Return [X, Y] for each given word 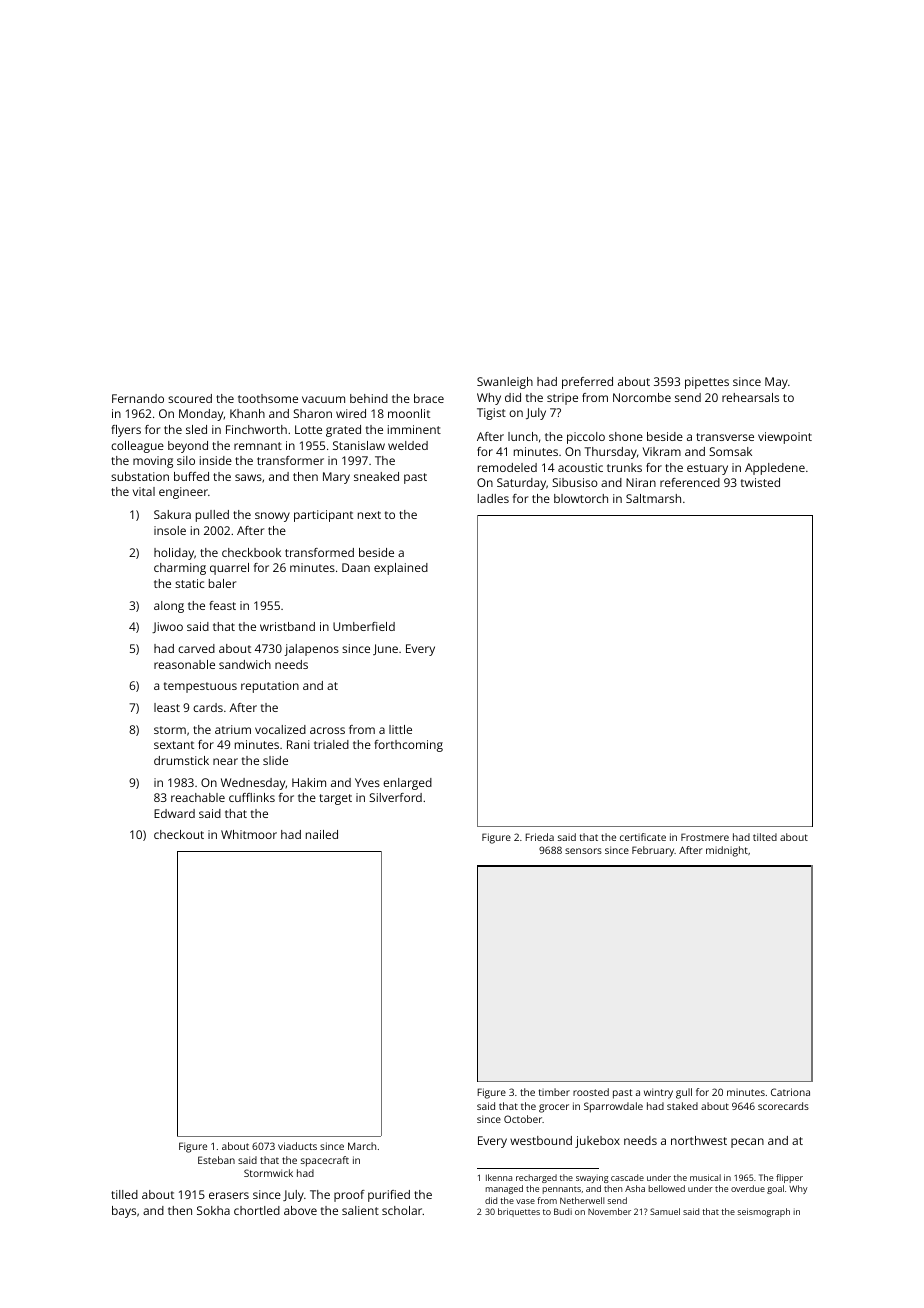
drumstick [181, 760]
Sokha [213, 1210]
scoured [190, 398]
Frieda [539, 837]
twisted [760, 482]
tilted [765, 837]
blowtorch [581, 498]
